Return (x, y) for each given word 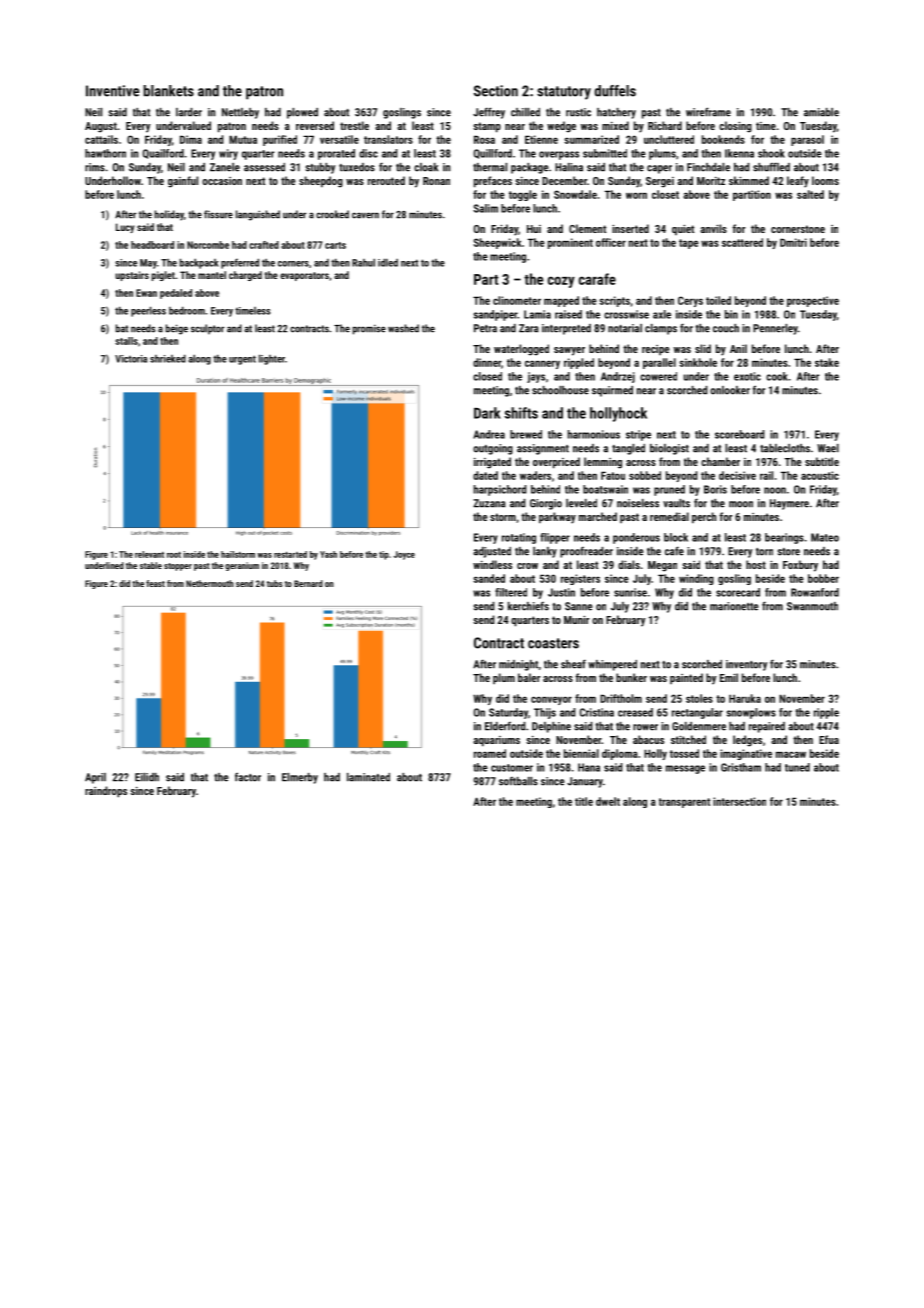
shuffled (771, 167)
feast (155, 583)
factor (248, 777)
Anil (738, 348)
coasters (553, 643)
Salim (485, 208)
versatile (339, 139)
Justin (561, 592)
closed (487, 376)
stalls (126, 341)
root (174, 554)
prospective (813, 301)
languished (258, 215)
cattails (101, 139)
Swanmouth (812, 606)
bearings (784, 538)
